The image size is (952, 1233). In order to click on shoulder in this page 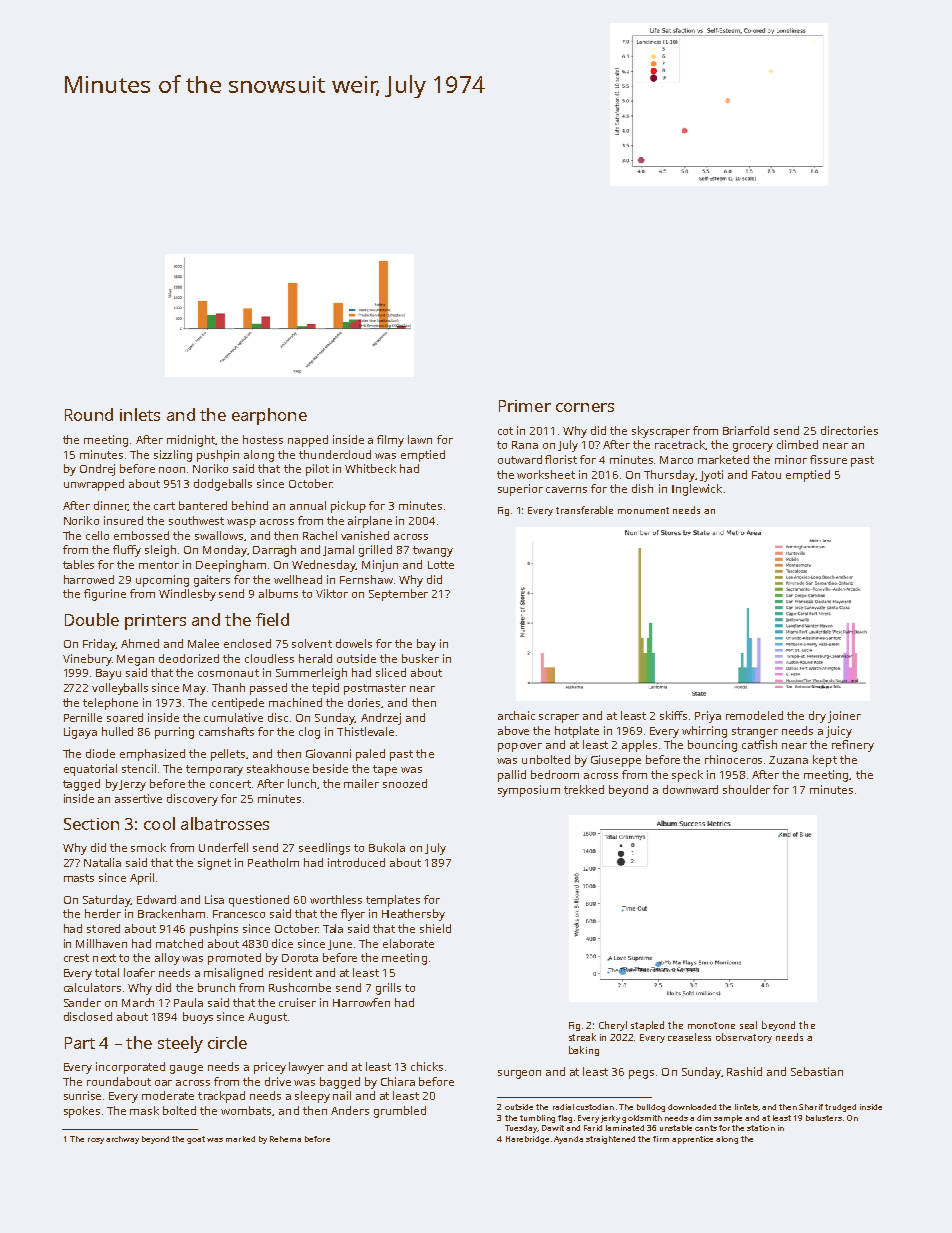, I will do `click(746, 789)`.
